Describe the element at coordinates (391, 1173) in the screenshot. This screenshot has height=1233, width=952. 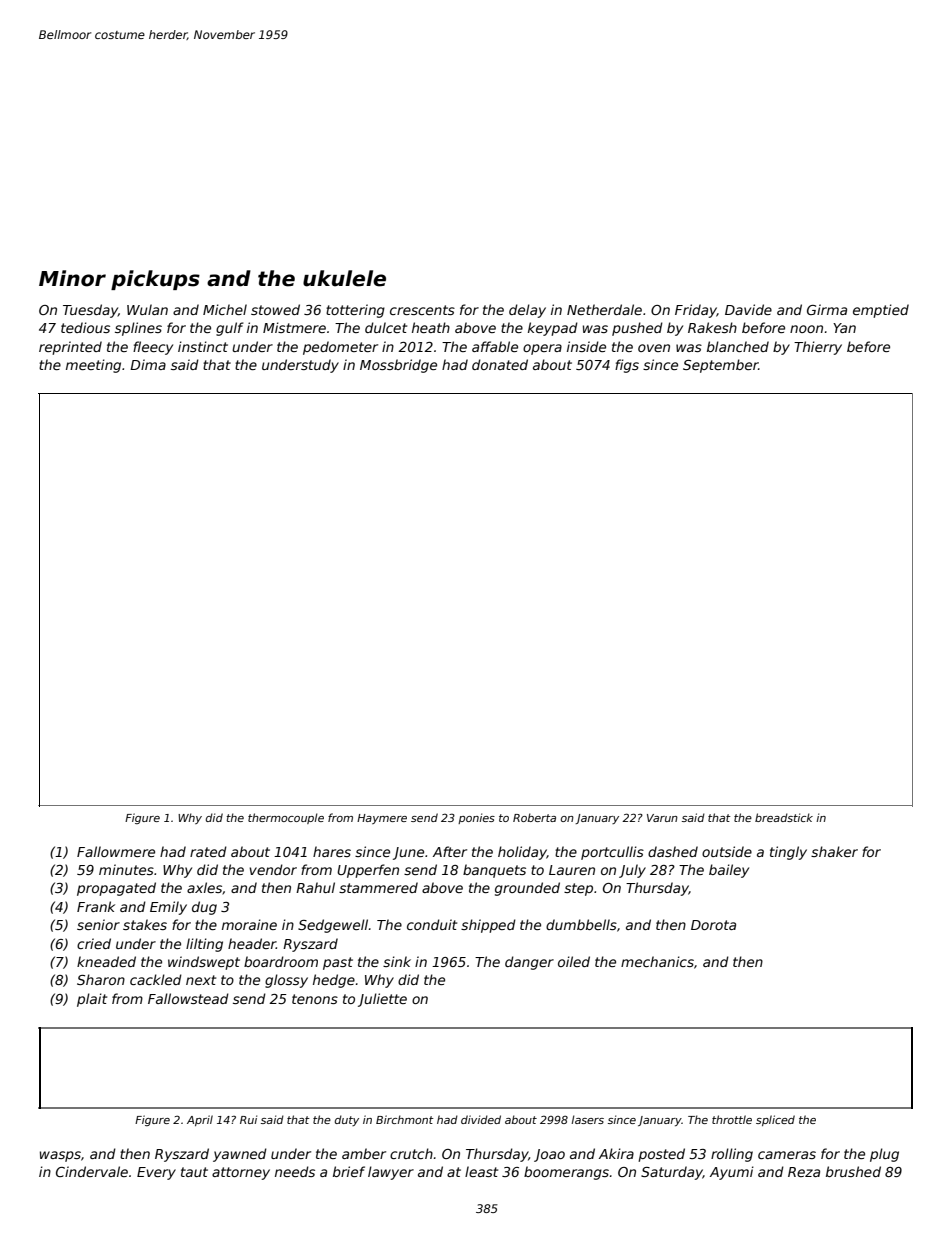
I see `lawyer` at that location.
